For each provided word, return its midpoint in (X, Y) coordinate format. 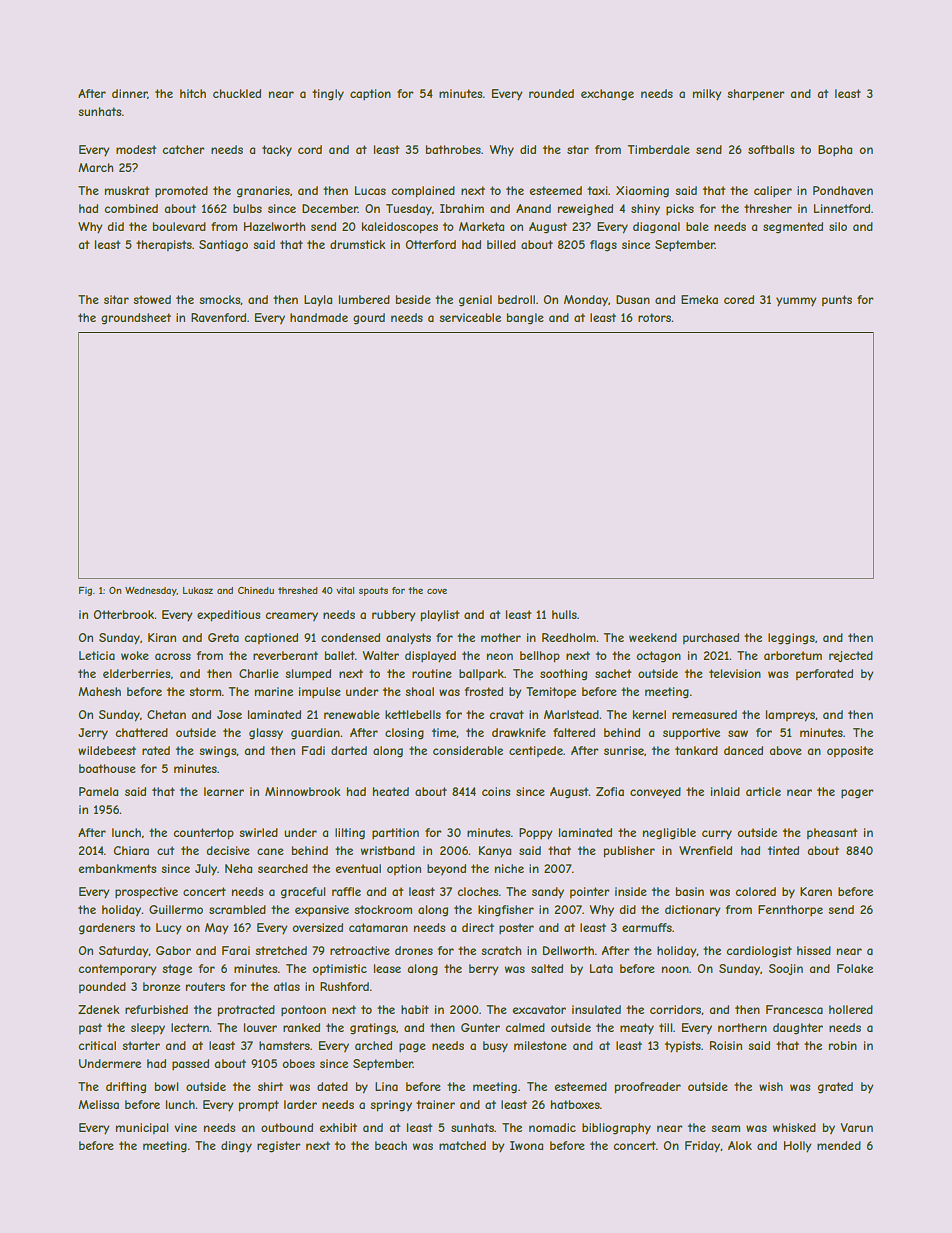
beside (413, 299)
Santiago (223, 246)
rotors (655, 317)
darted (349, 750)
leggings (791, 639)
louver (260, 1027)
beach (391, 1145)
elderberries (136, 673)
